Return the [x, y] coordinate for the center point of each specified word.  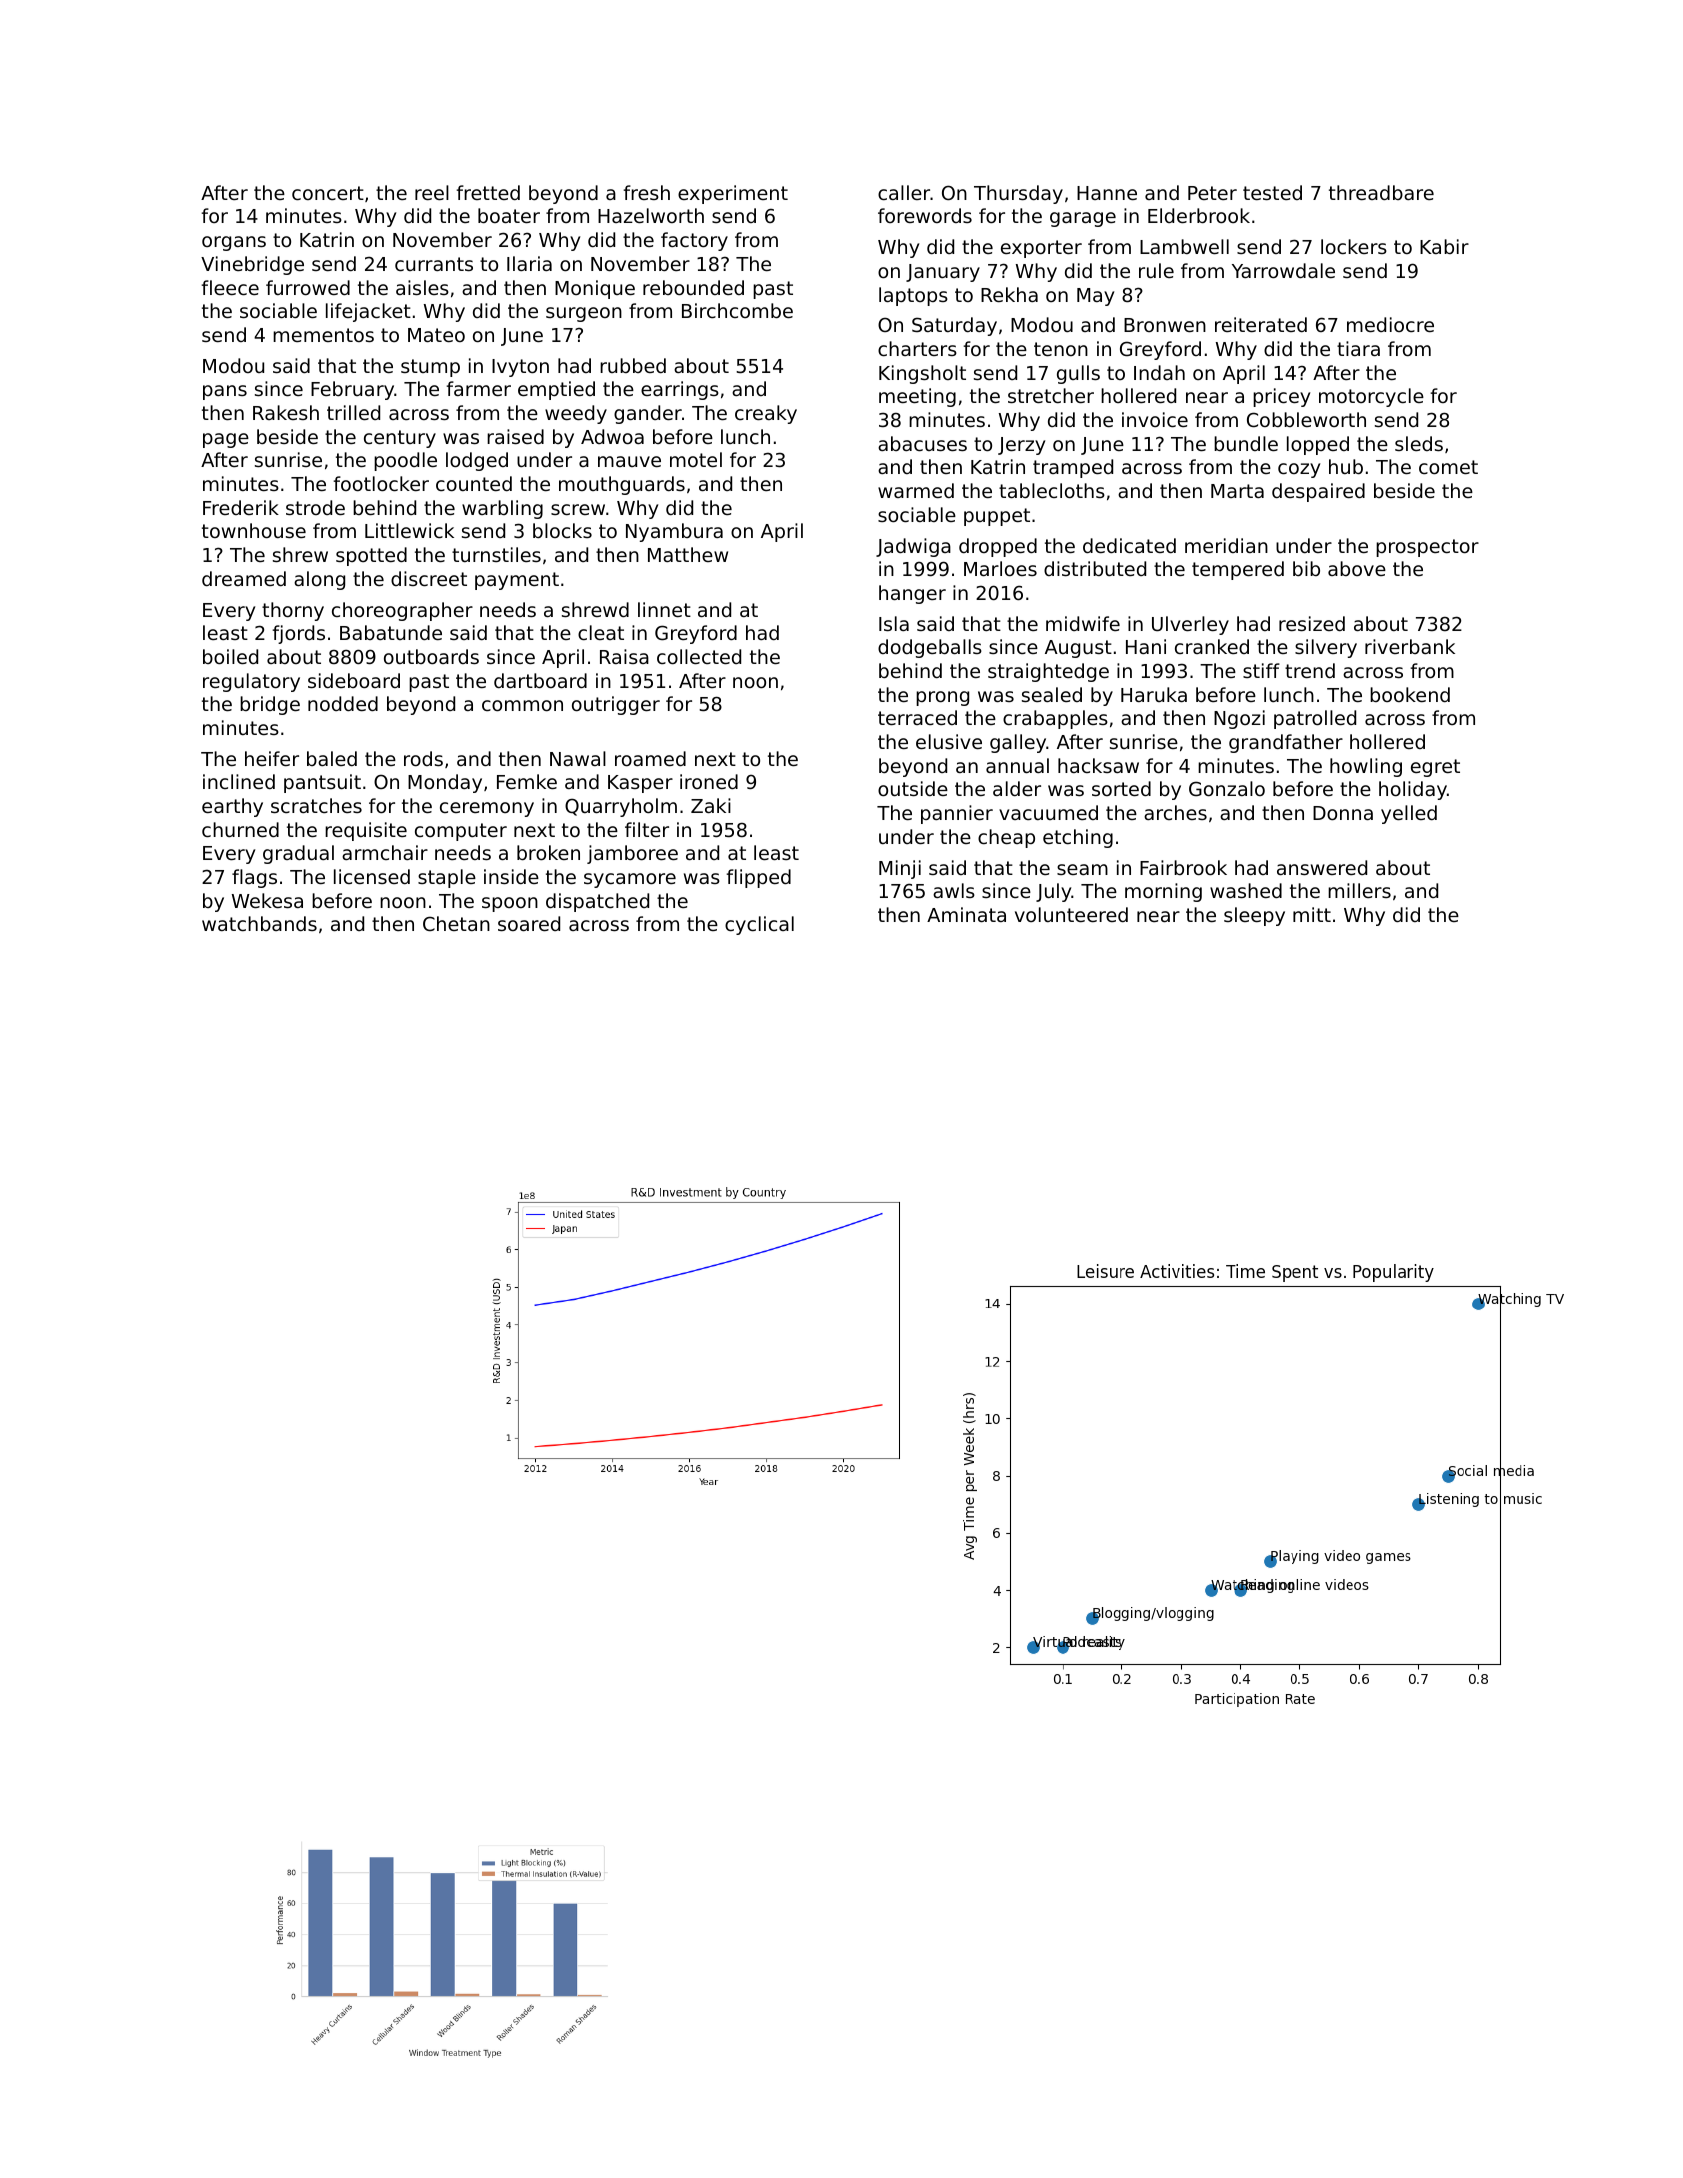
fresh [646, 192]
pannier [957, 814]
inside [511, 876]
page [226, 440]
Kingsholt [922, 374]
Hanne [1107, 193]
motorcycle [1371, 397]
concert [328, 193]
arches [1175, 812]
